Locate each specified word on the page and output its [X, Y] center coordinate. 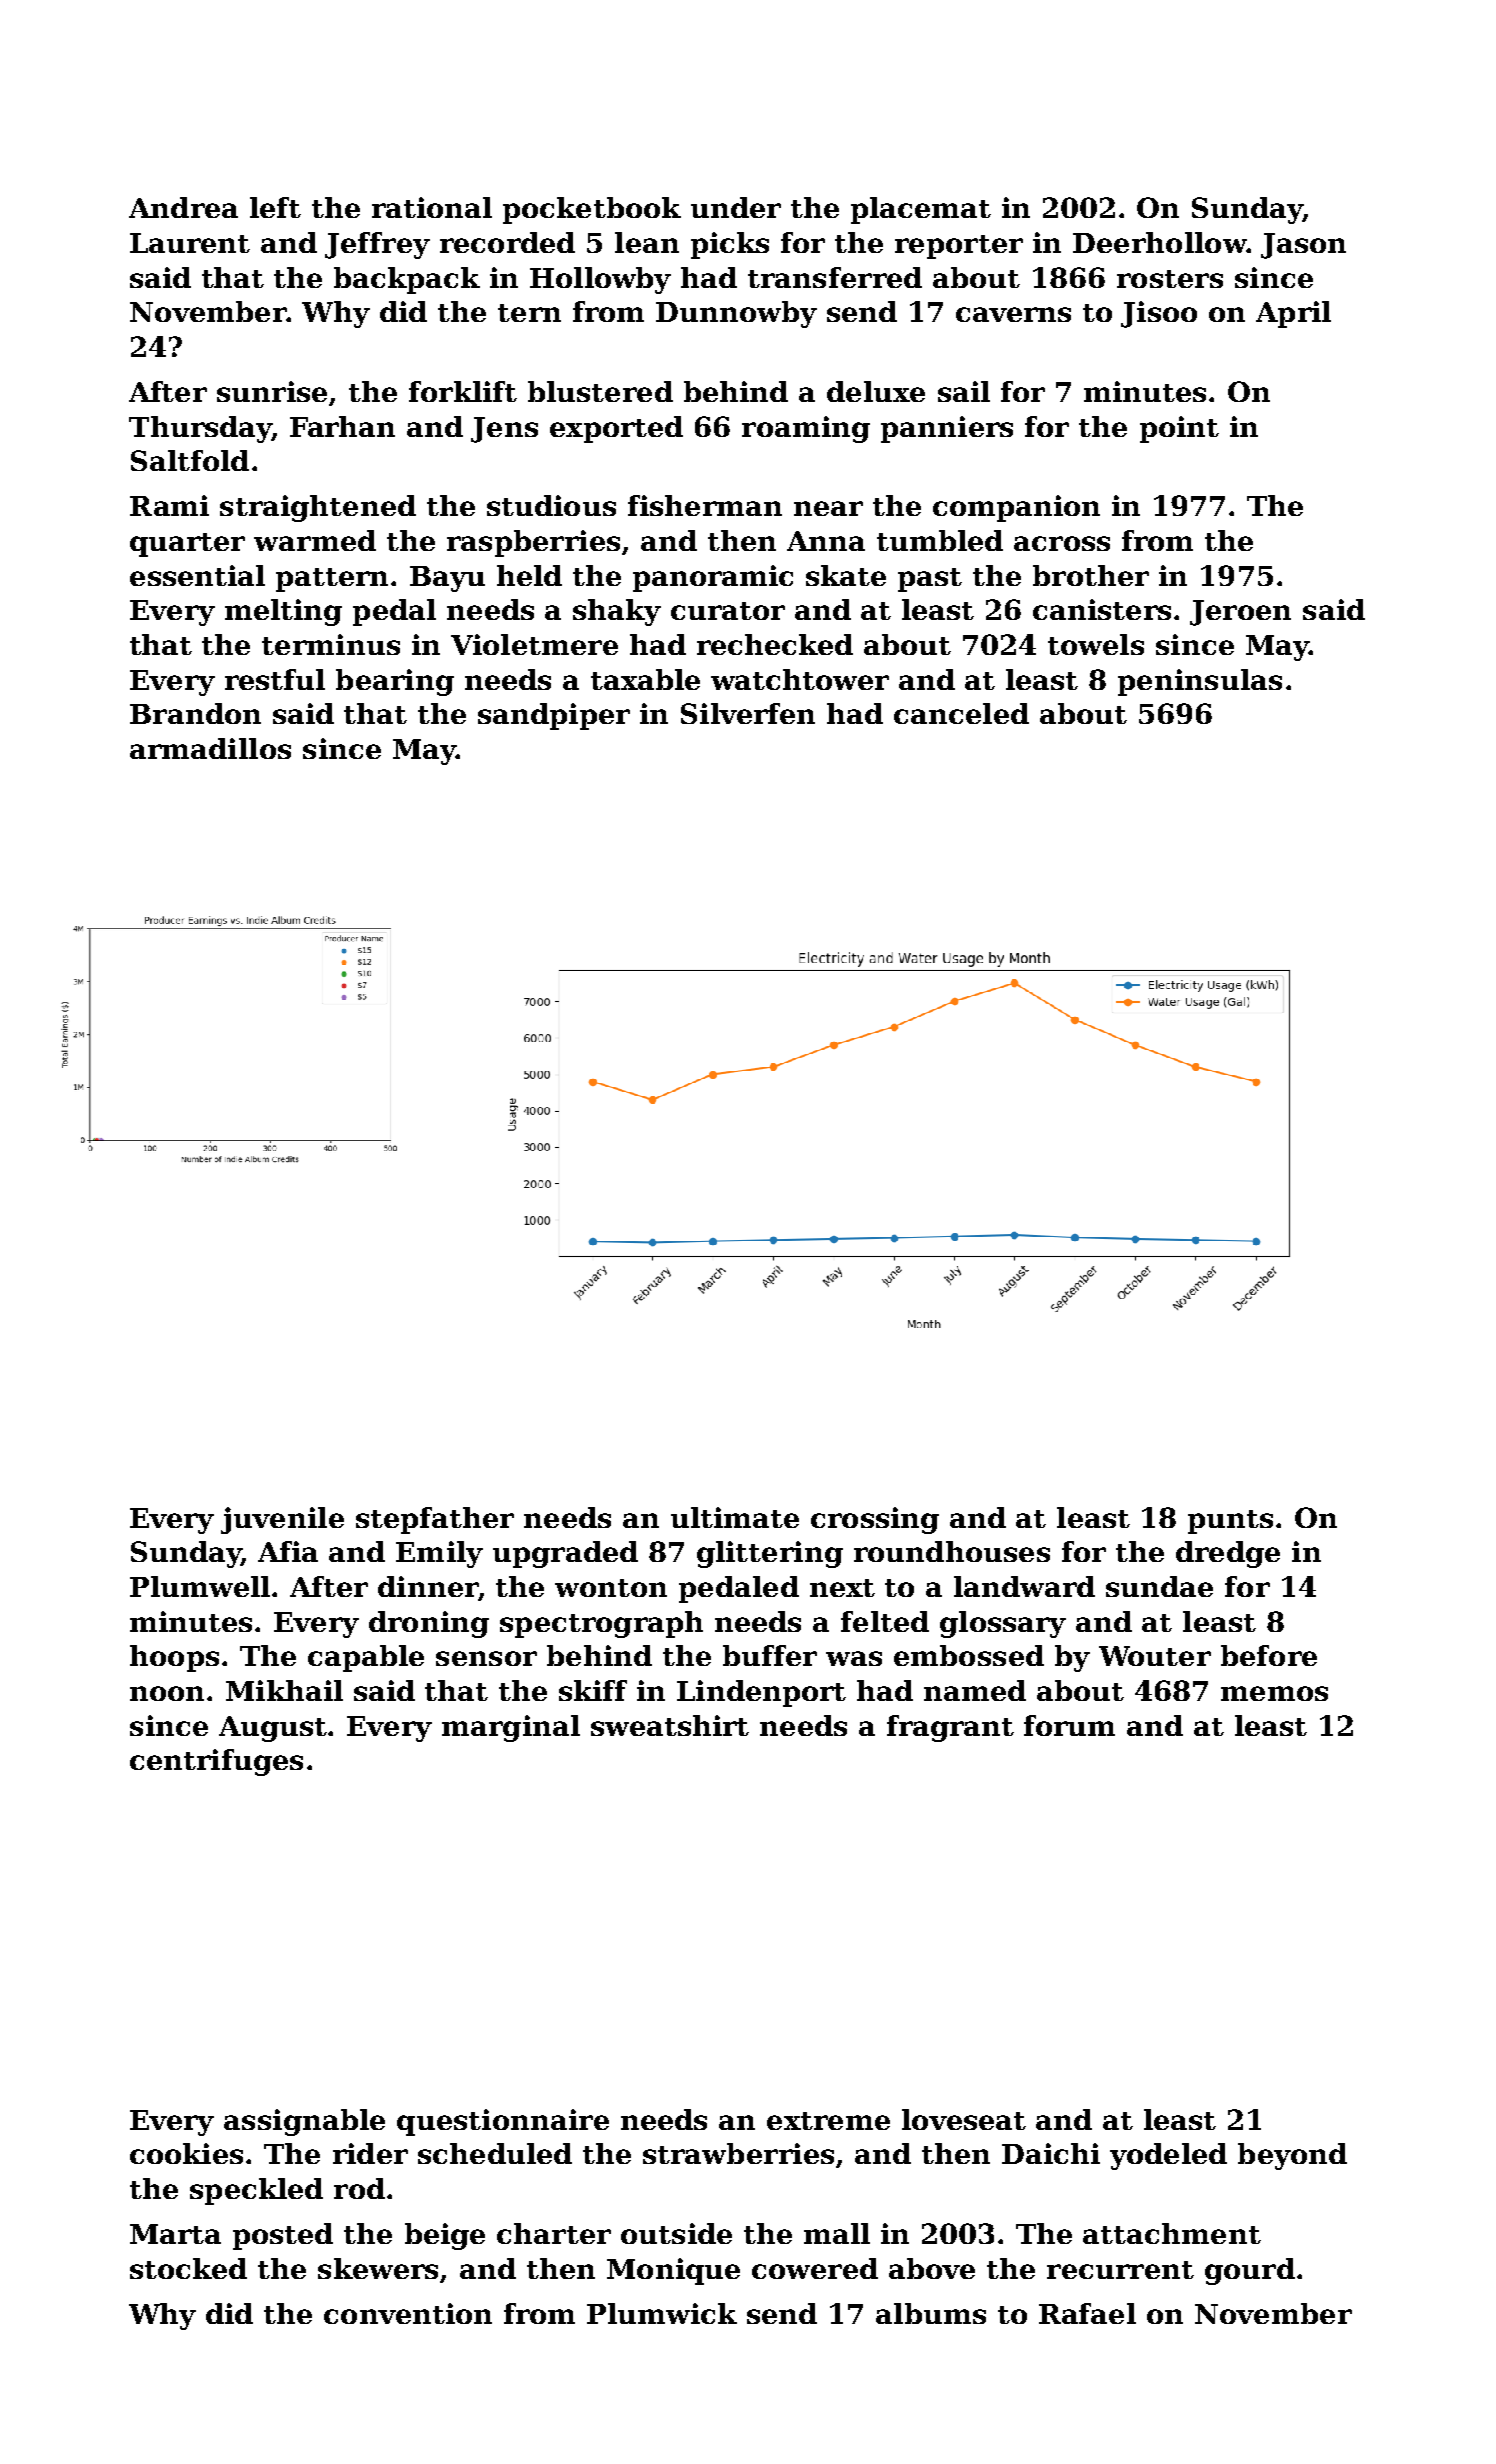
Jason [1303, 246]
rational [432, 207]
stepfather [435, 1520]
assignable [304, 2122]
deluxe [876, 391]
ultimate [735, 1517]
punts [1230, 1522]
